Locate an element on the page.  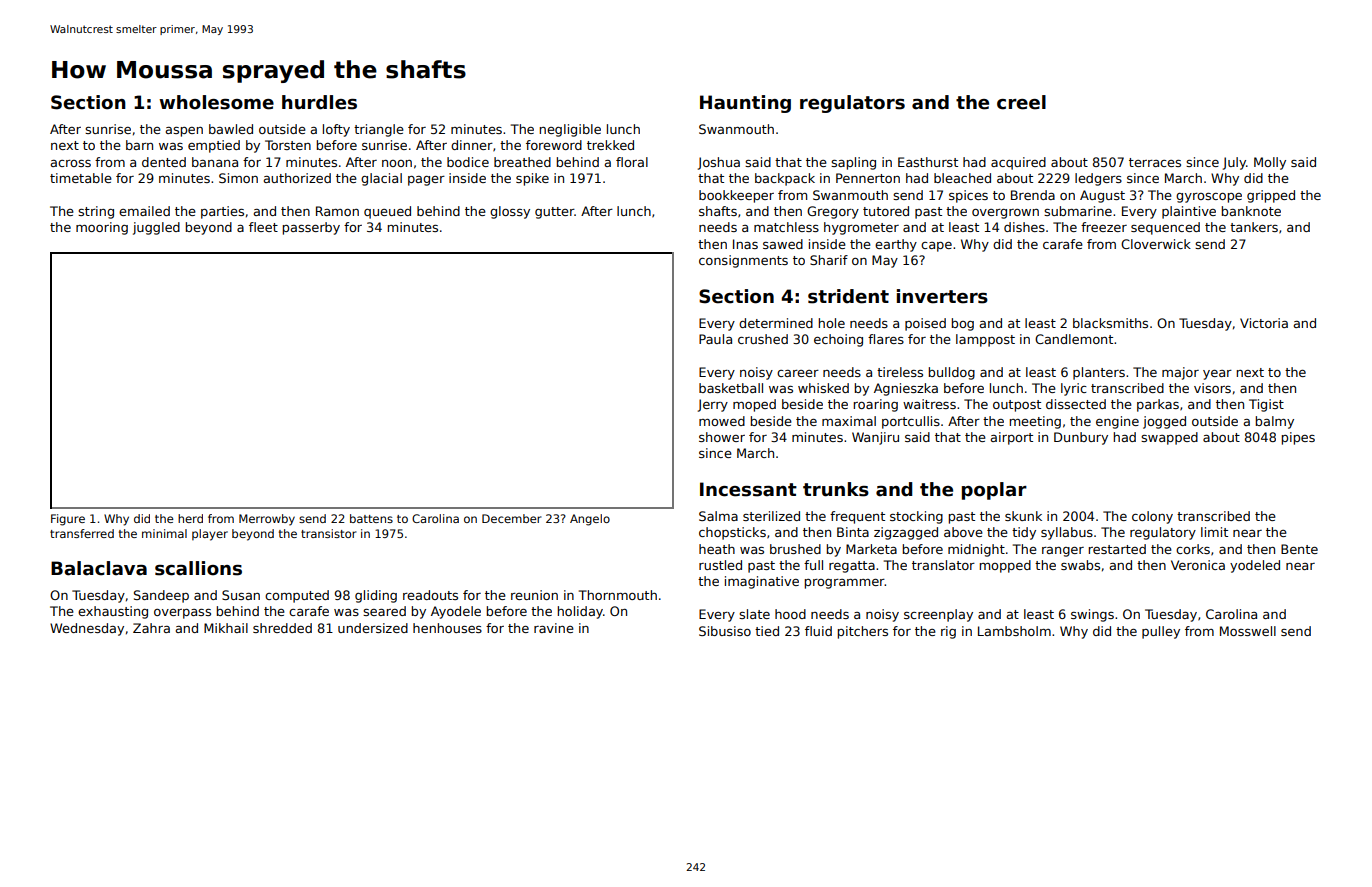
Paula is located at coordinates (715, 339).
